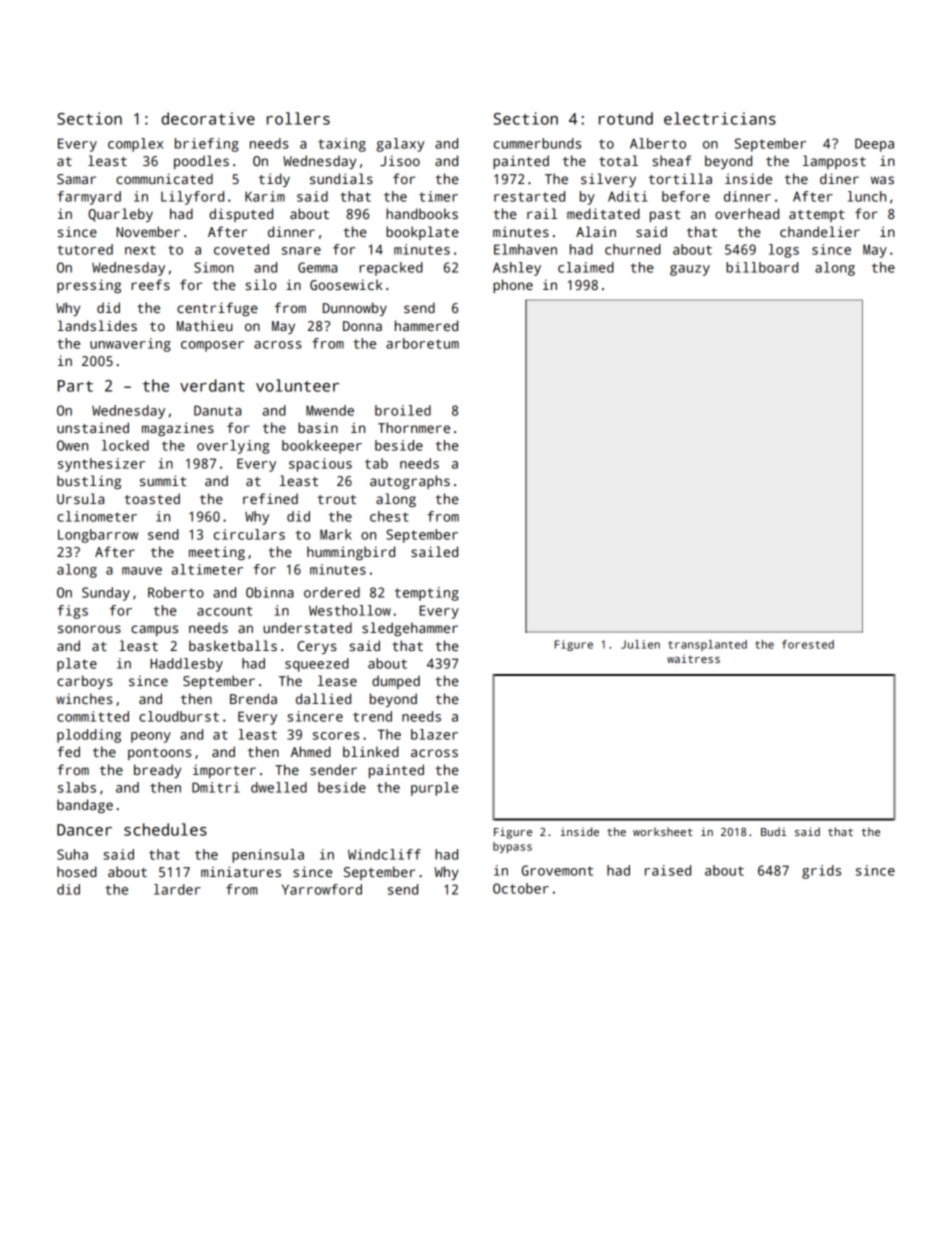 Image resolution: width=952 pixels, height=1233 pixels. I want to click on coveted, so click(241, 249).
